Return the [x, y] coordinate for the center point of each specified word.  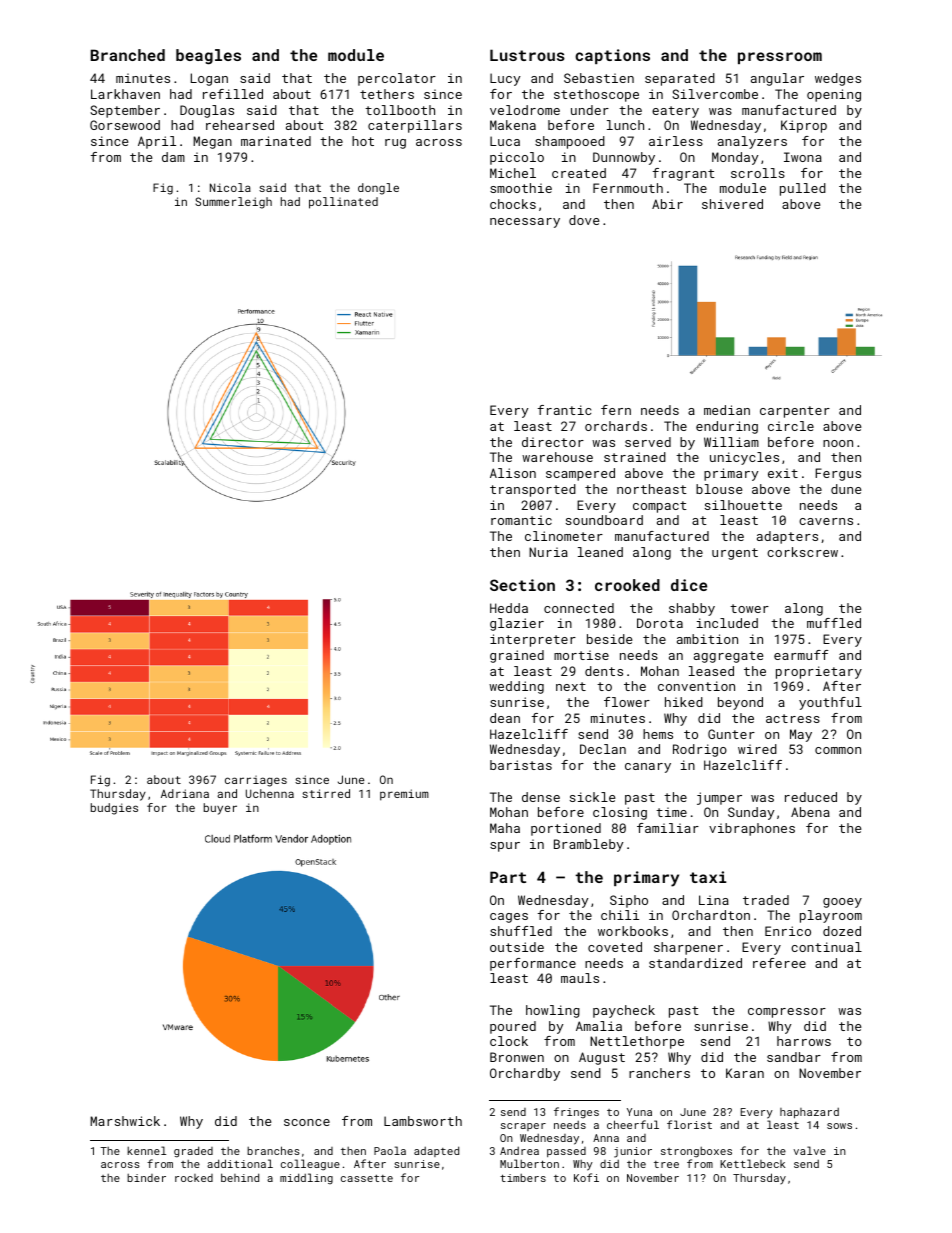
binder [146, 1178]
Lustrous [527, 55]
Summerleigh [233, 203]
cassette [367, 1178]
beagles [208, 57]
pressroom [780, 58]
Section [522, 585]
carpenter [795, 412]
